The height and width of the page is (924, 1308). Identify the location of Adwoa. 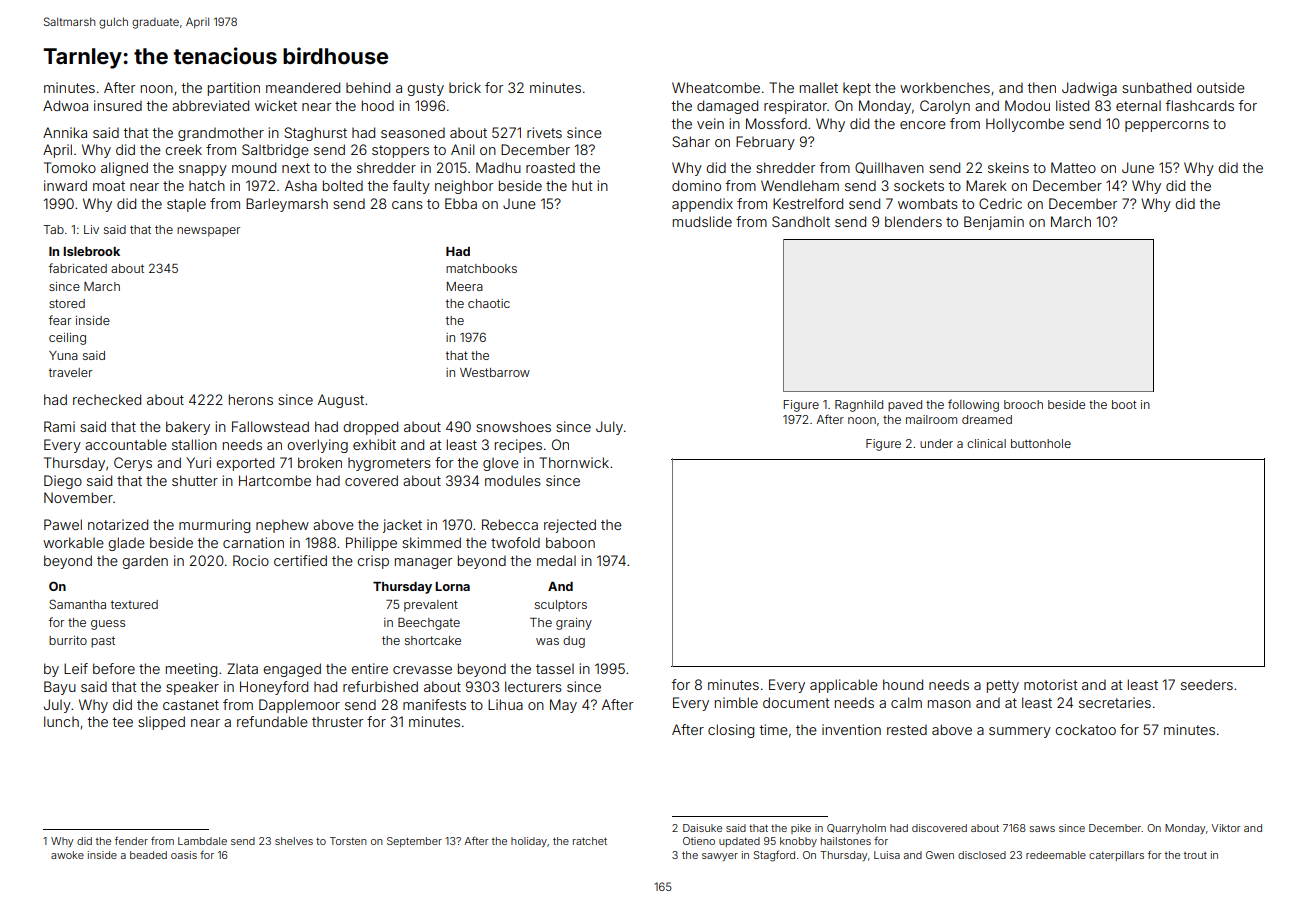
(65, 105).
